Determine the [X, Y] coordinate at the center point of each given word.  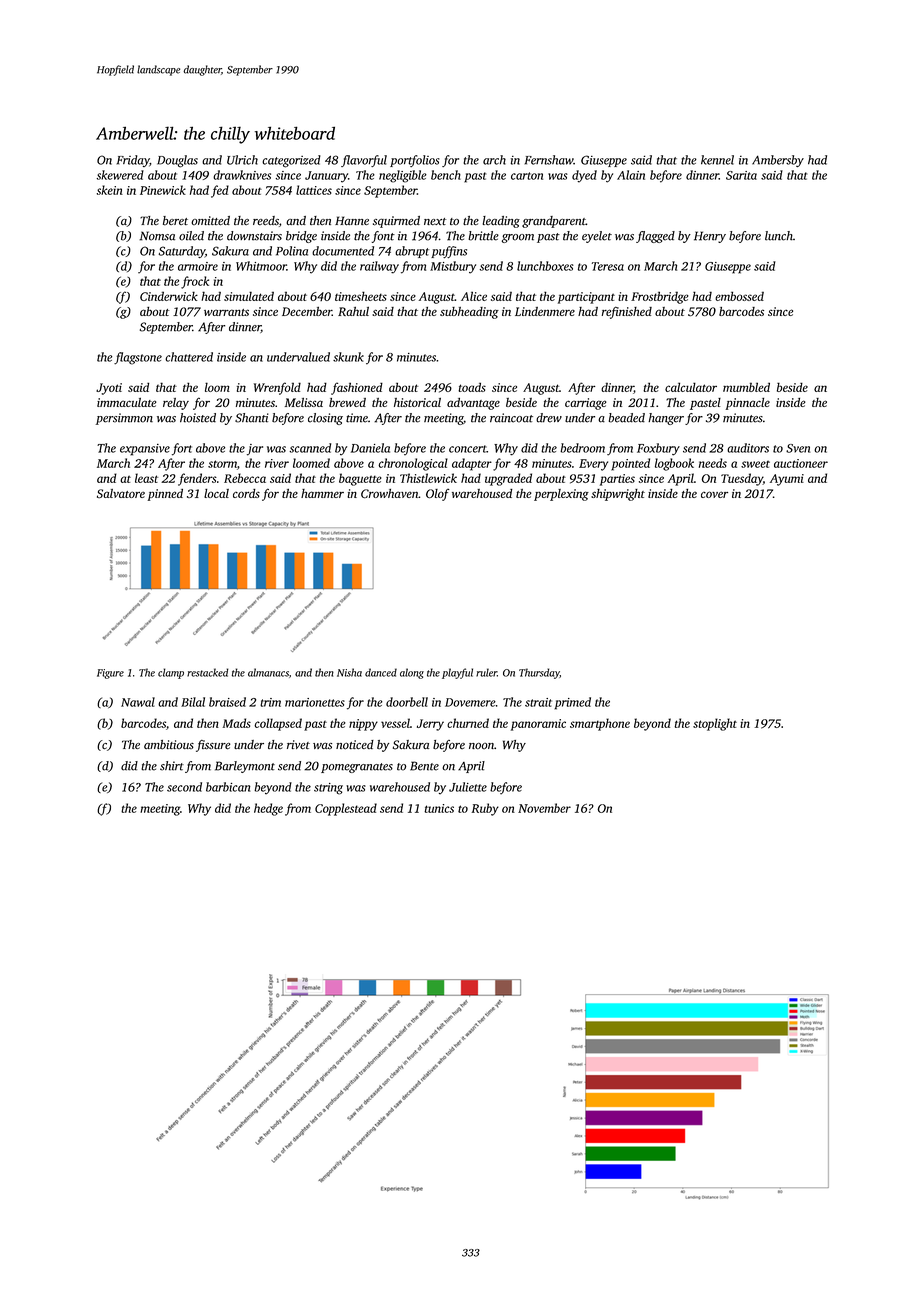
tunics [439, 808]
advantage [473, 404]
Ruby [485, 809]
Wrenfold [277, 388]
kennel [717, 160]
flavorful [364, 161]
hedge [268, 809]
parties [617, 480]
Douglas [177, 161]
